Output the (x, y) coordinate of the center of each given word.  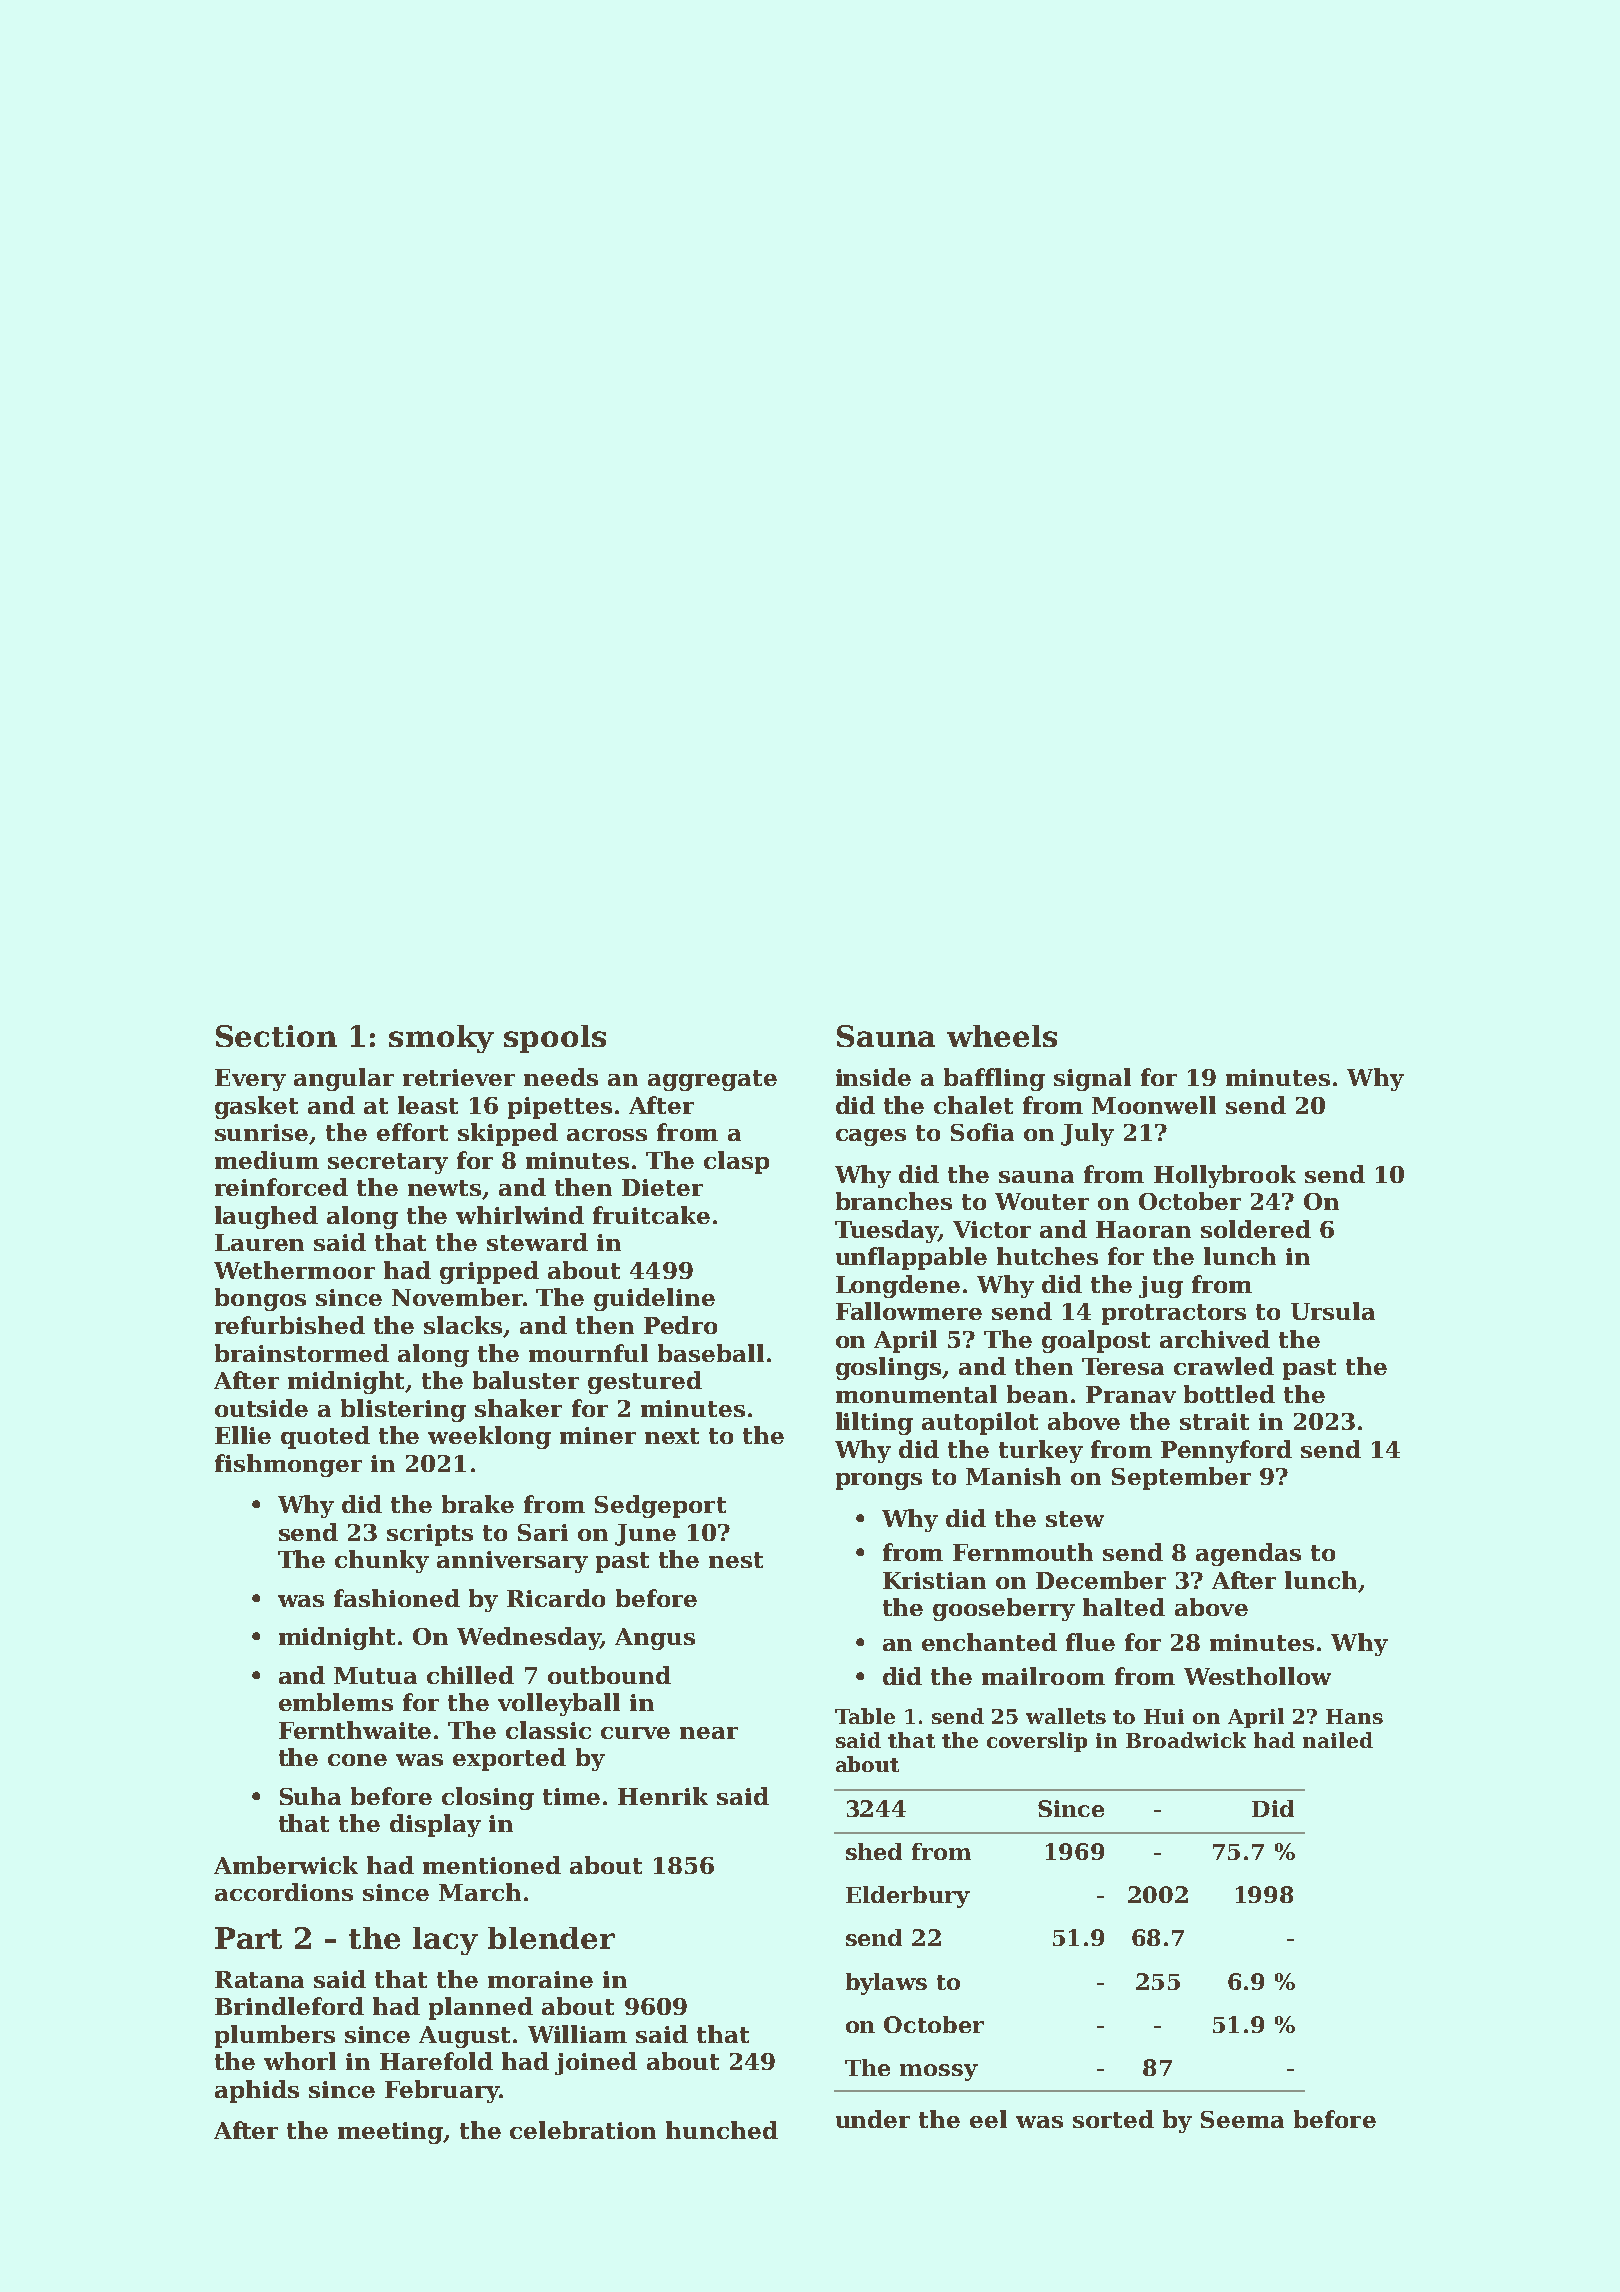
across (607, 1135)
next (672, 1436)
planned (481, 2008)
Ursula (1333, 1311)
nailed (1338, 1740)
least (428, 1105)
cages (871, 1137)
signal (1092, 1079)
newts (444, 1188)
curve (635, 1733)
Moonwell (1154, 1105)
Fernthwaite (355, 1730)
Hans (1354, 1716)
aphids (257, 2091)
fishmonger (288, 1465)
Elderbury (908, 1897)
